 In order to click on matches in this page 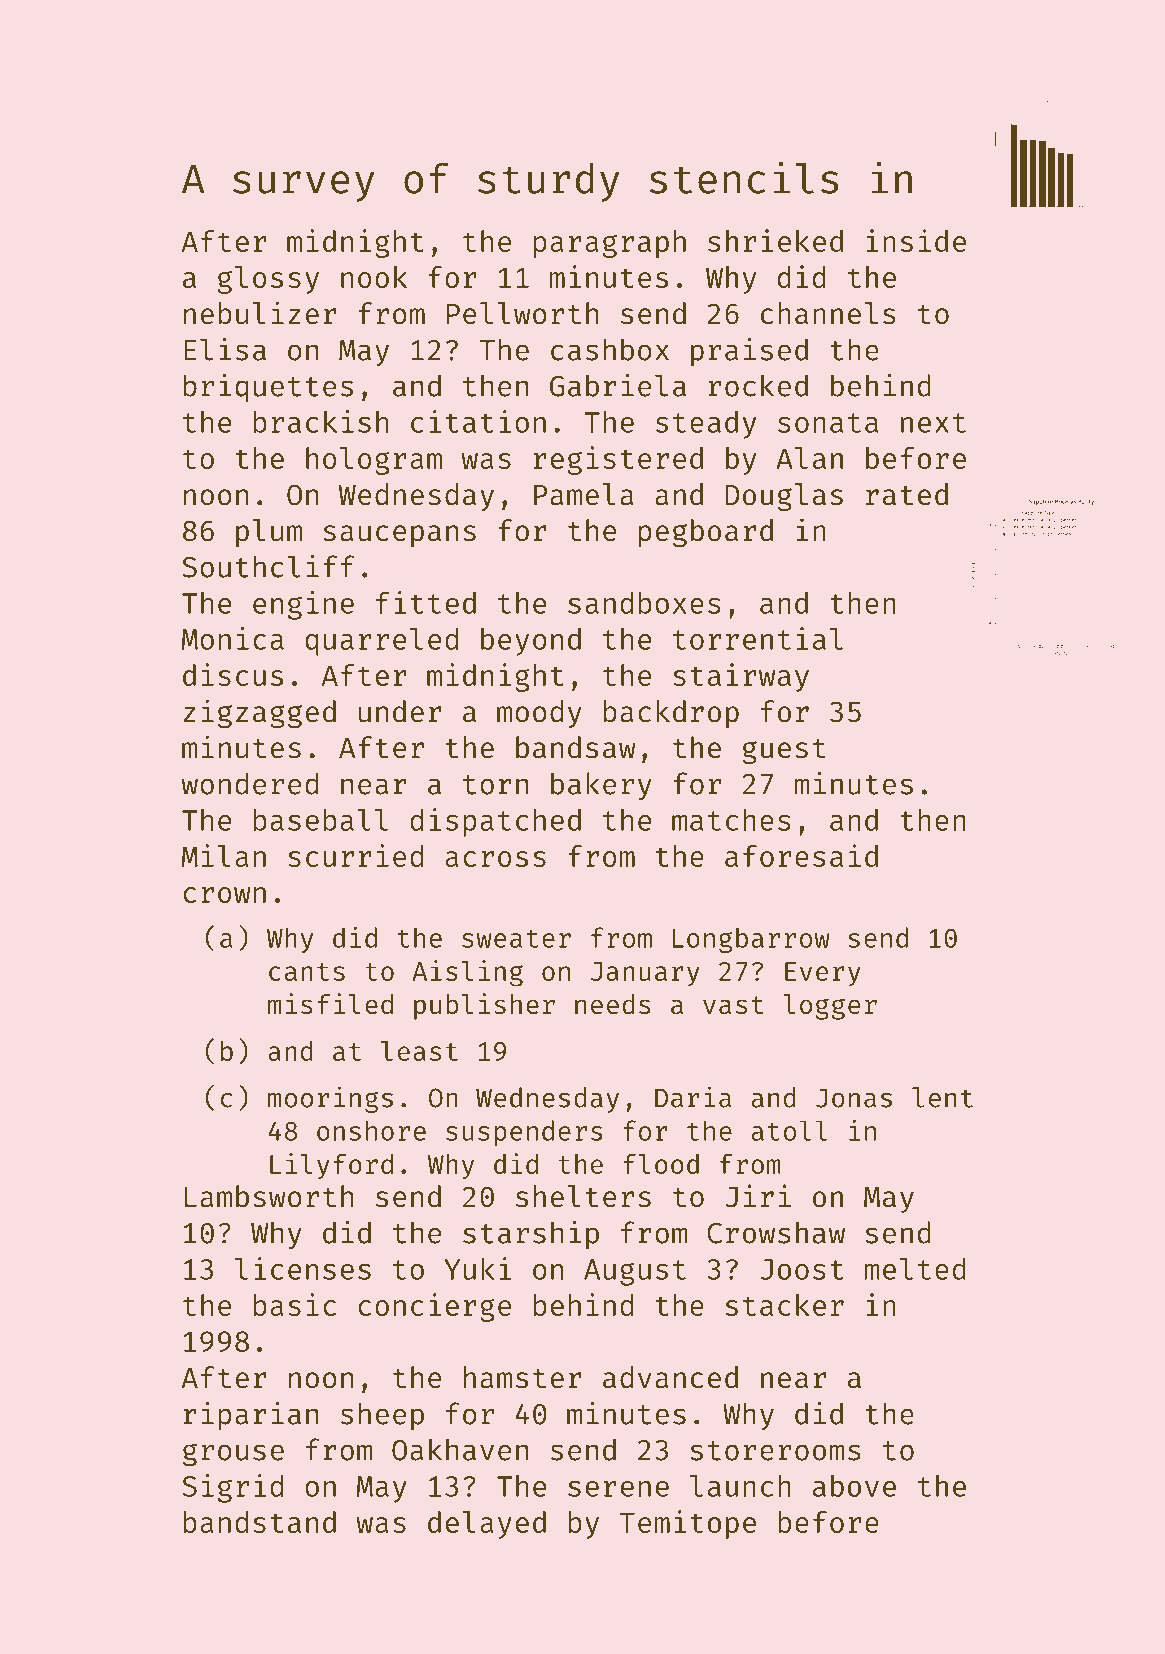, I will do `click(731, 820)`.
